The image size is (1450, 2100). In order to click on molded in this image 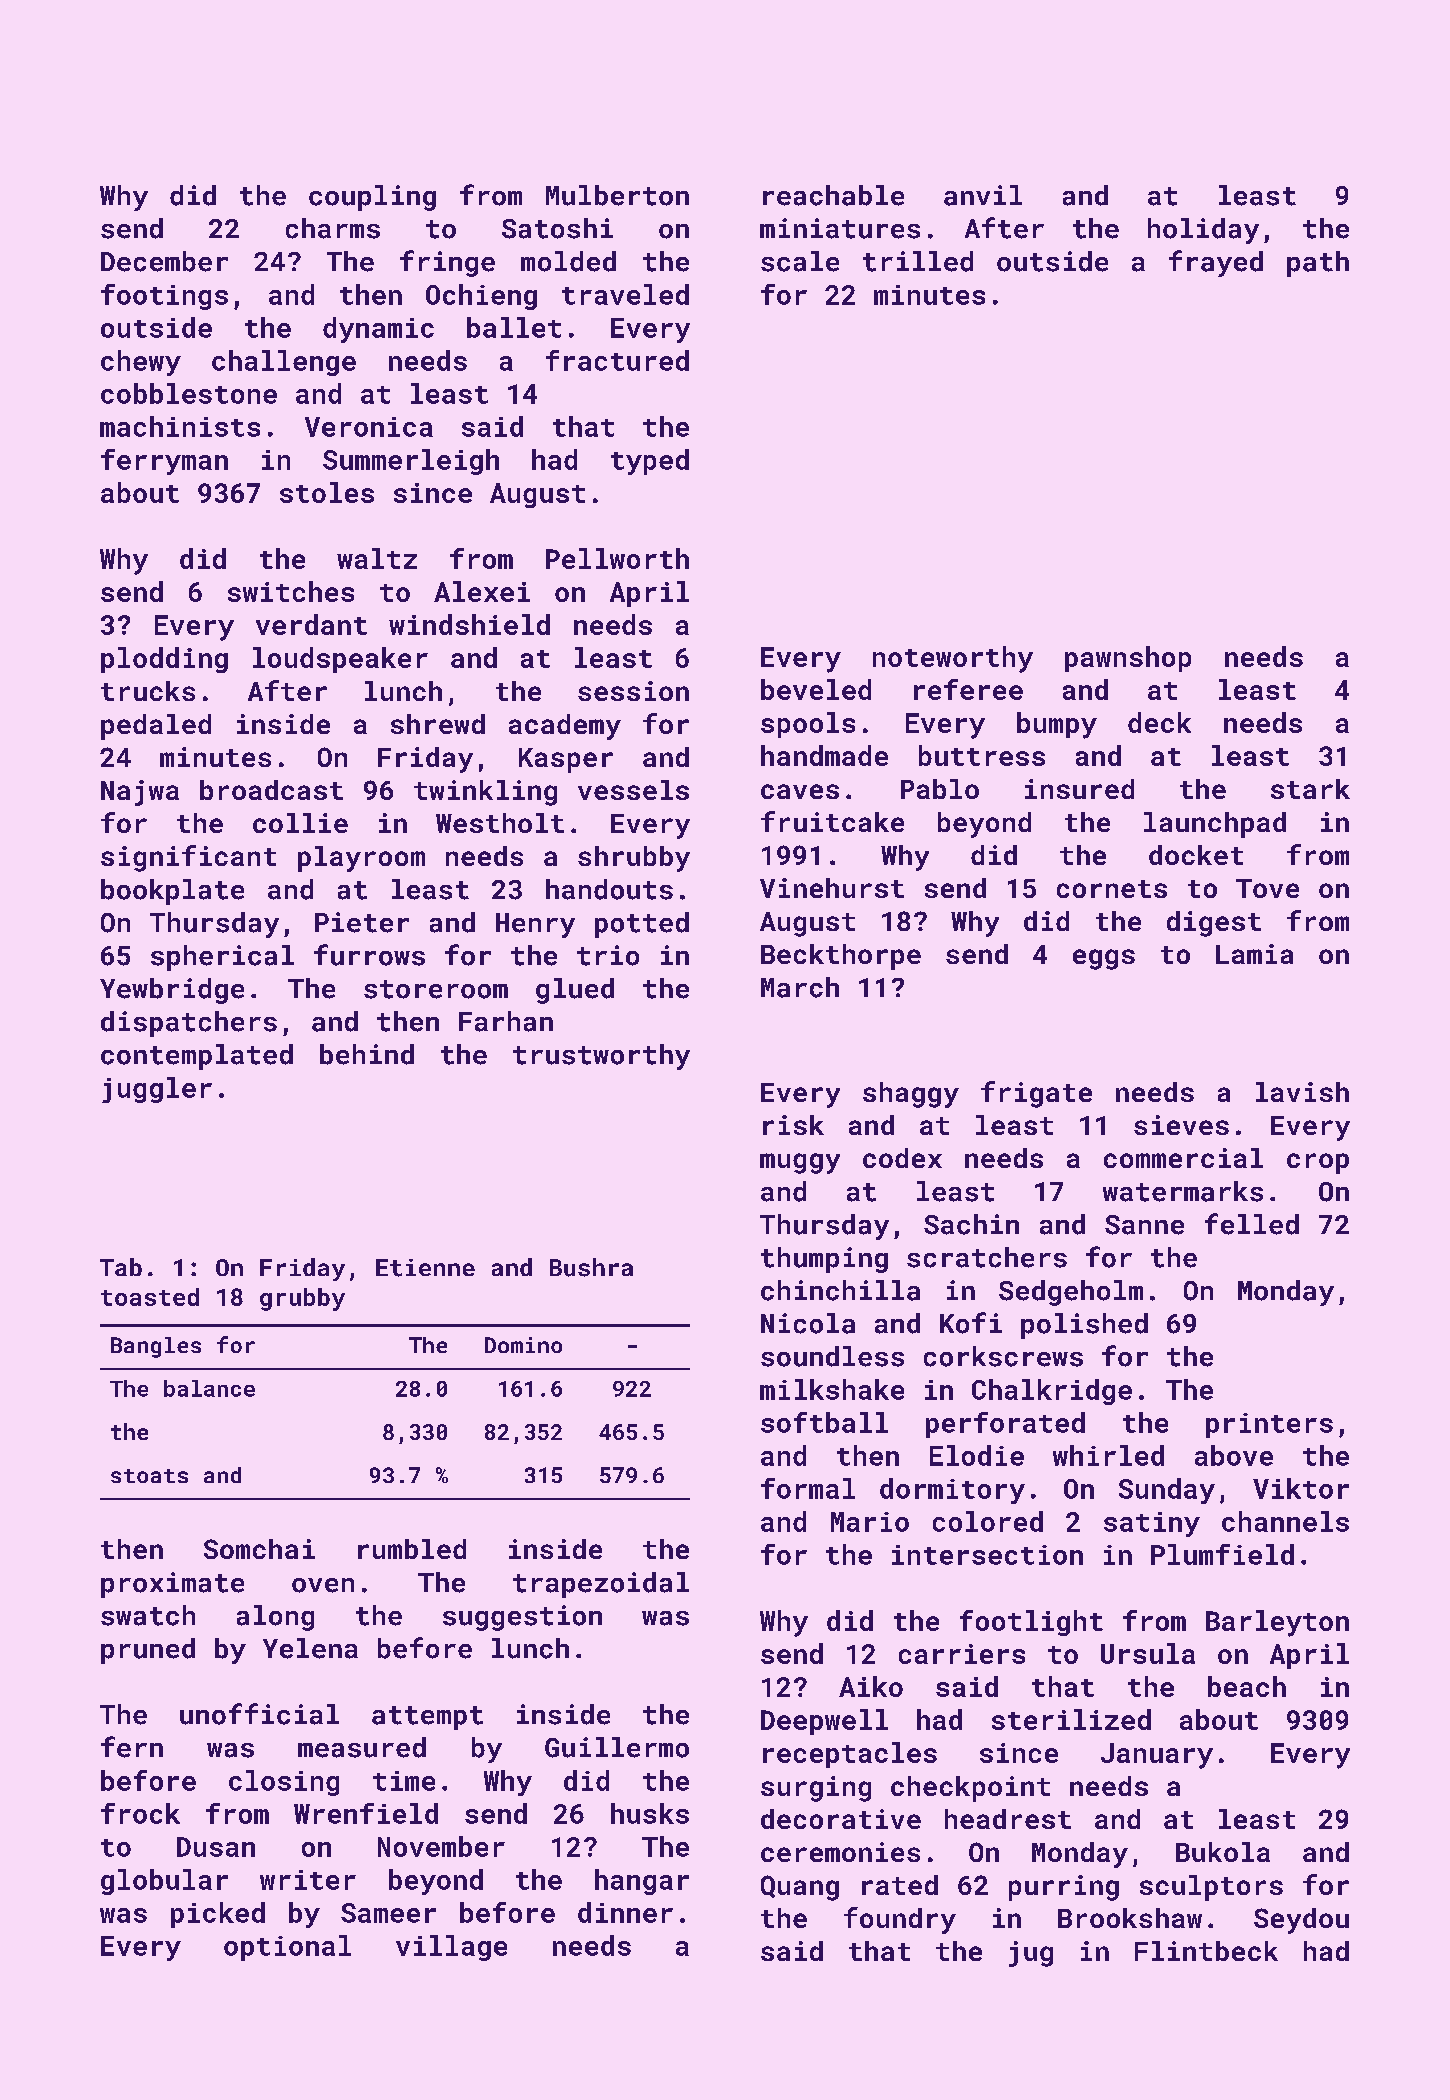, I will do `click(568, 261)`.
